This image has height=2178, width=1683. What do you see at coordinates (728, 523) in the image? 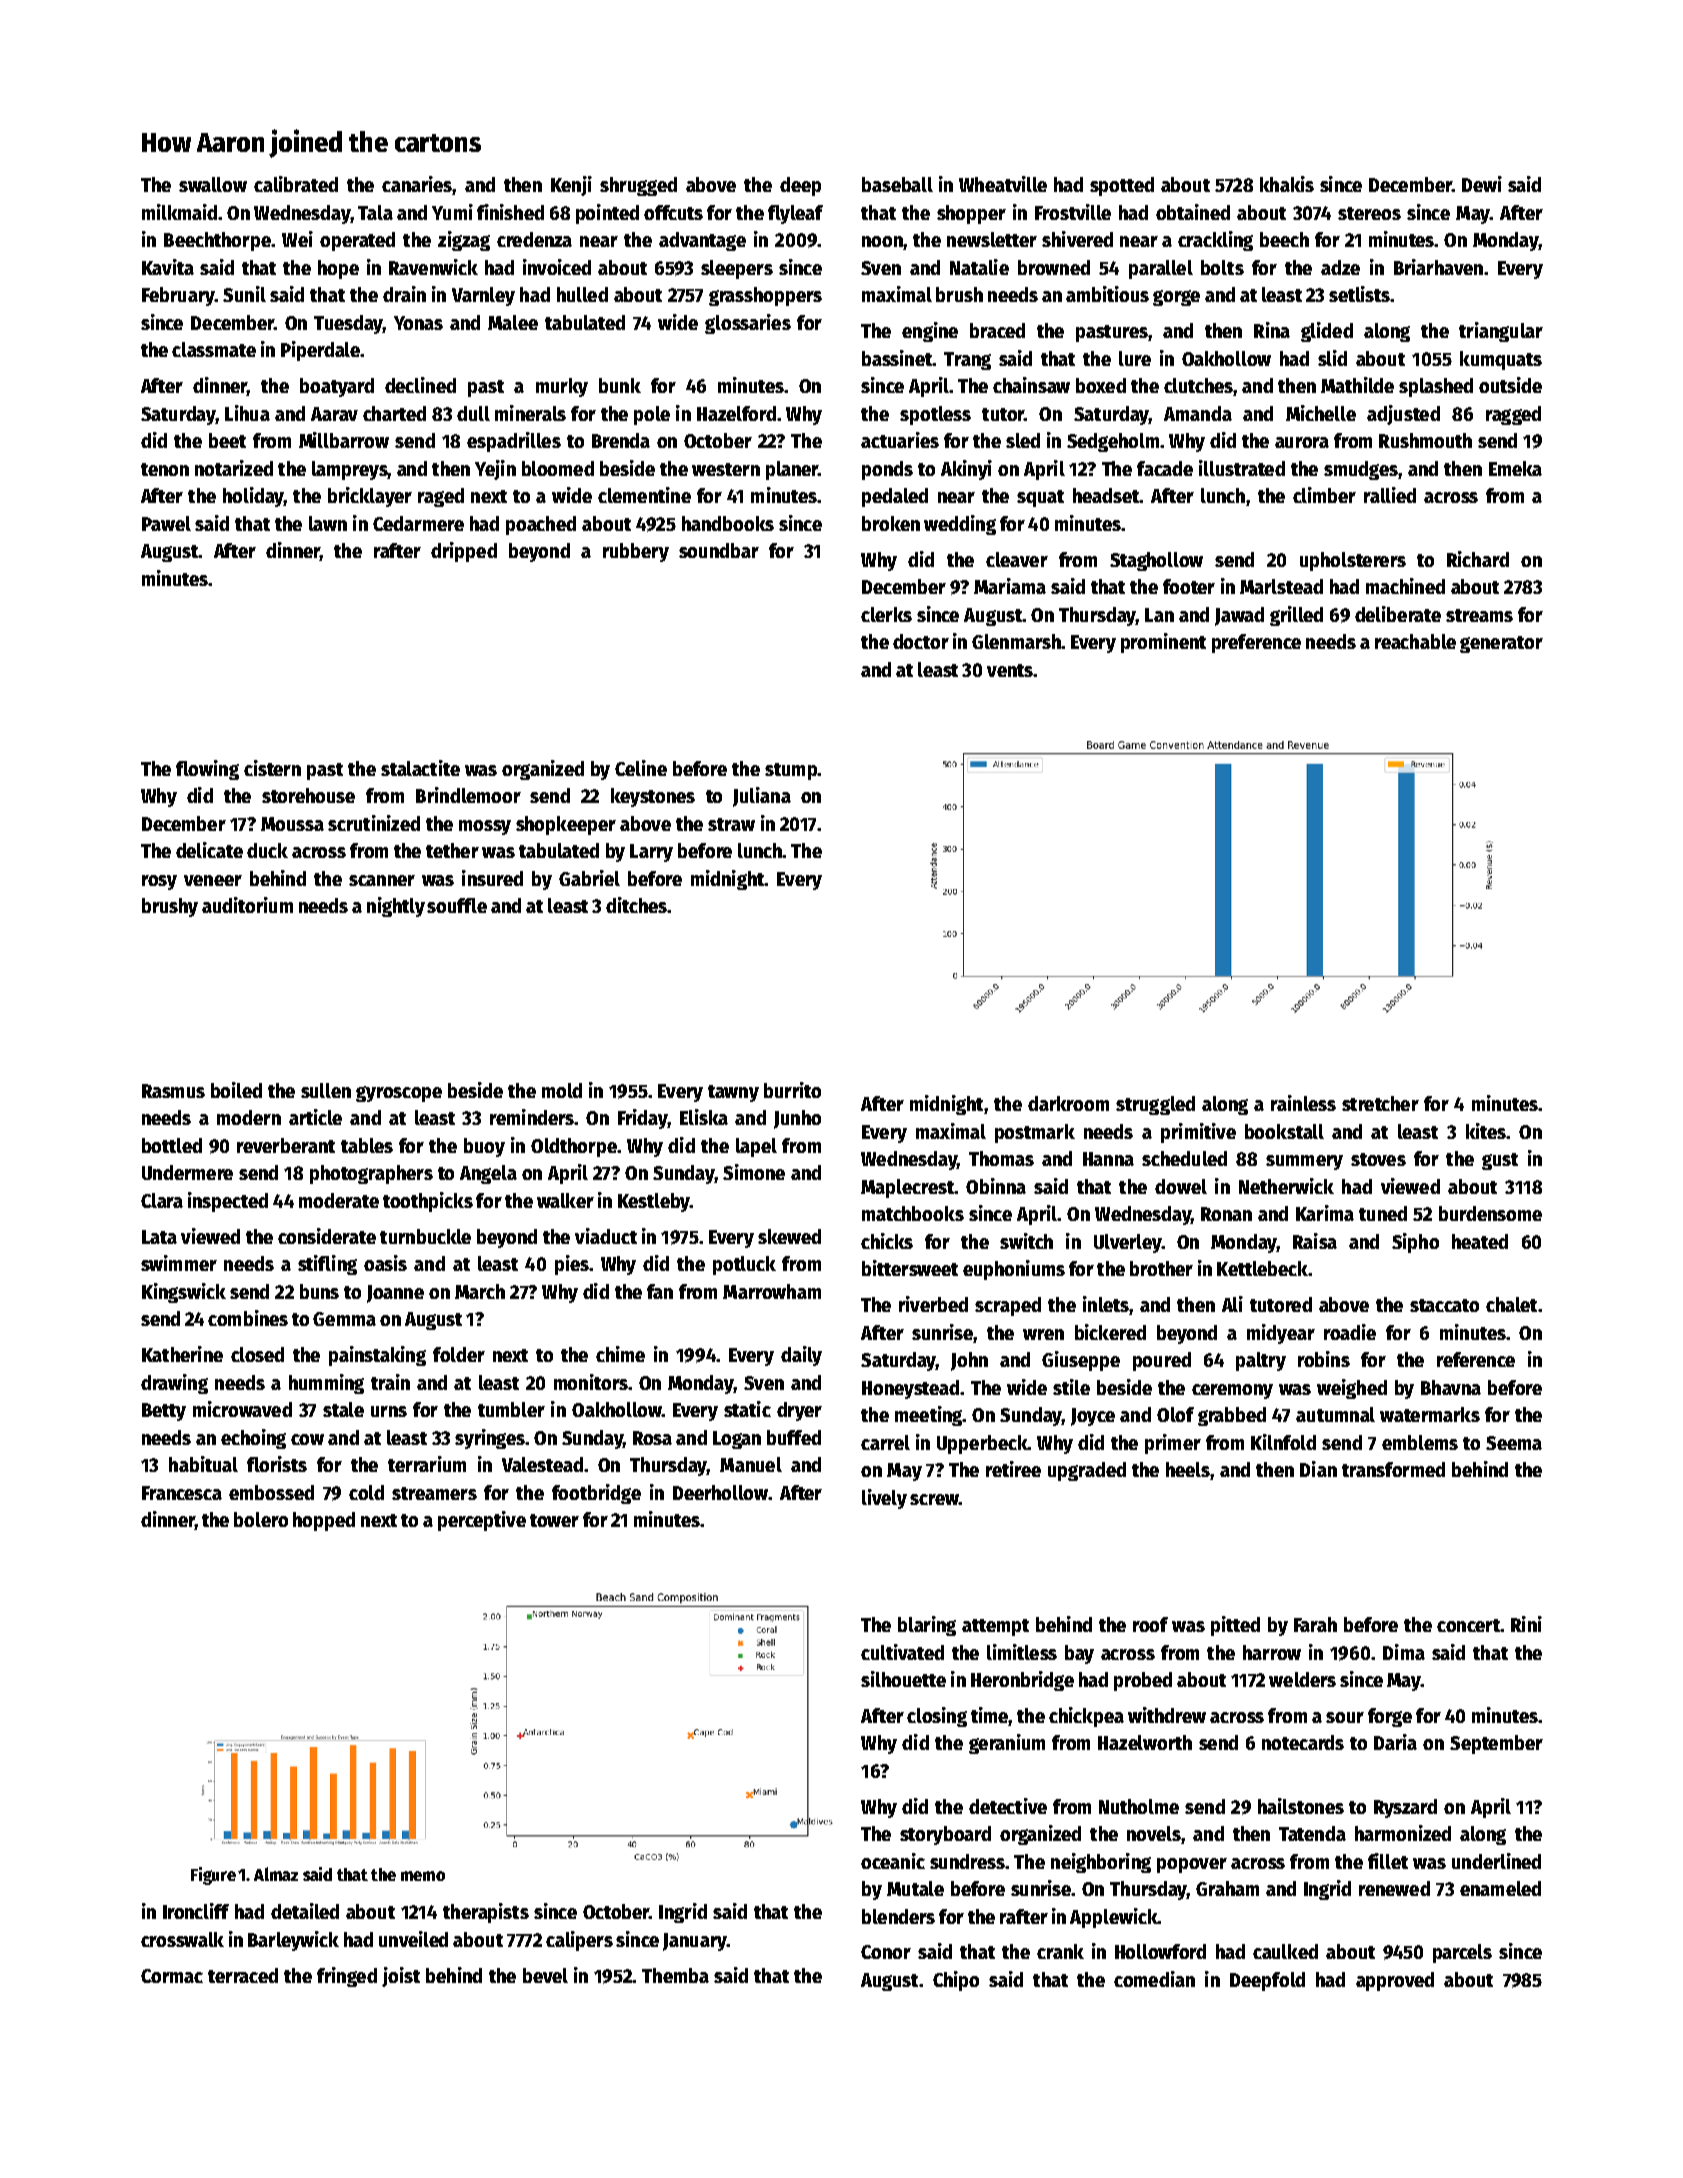
I see `handbooks` at bounding box center [728, 523].
